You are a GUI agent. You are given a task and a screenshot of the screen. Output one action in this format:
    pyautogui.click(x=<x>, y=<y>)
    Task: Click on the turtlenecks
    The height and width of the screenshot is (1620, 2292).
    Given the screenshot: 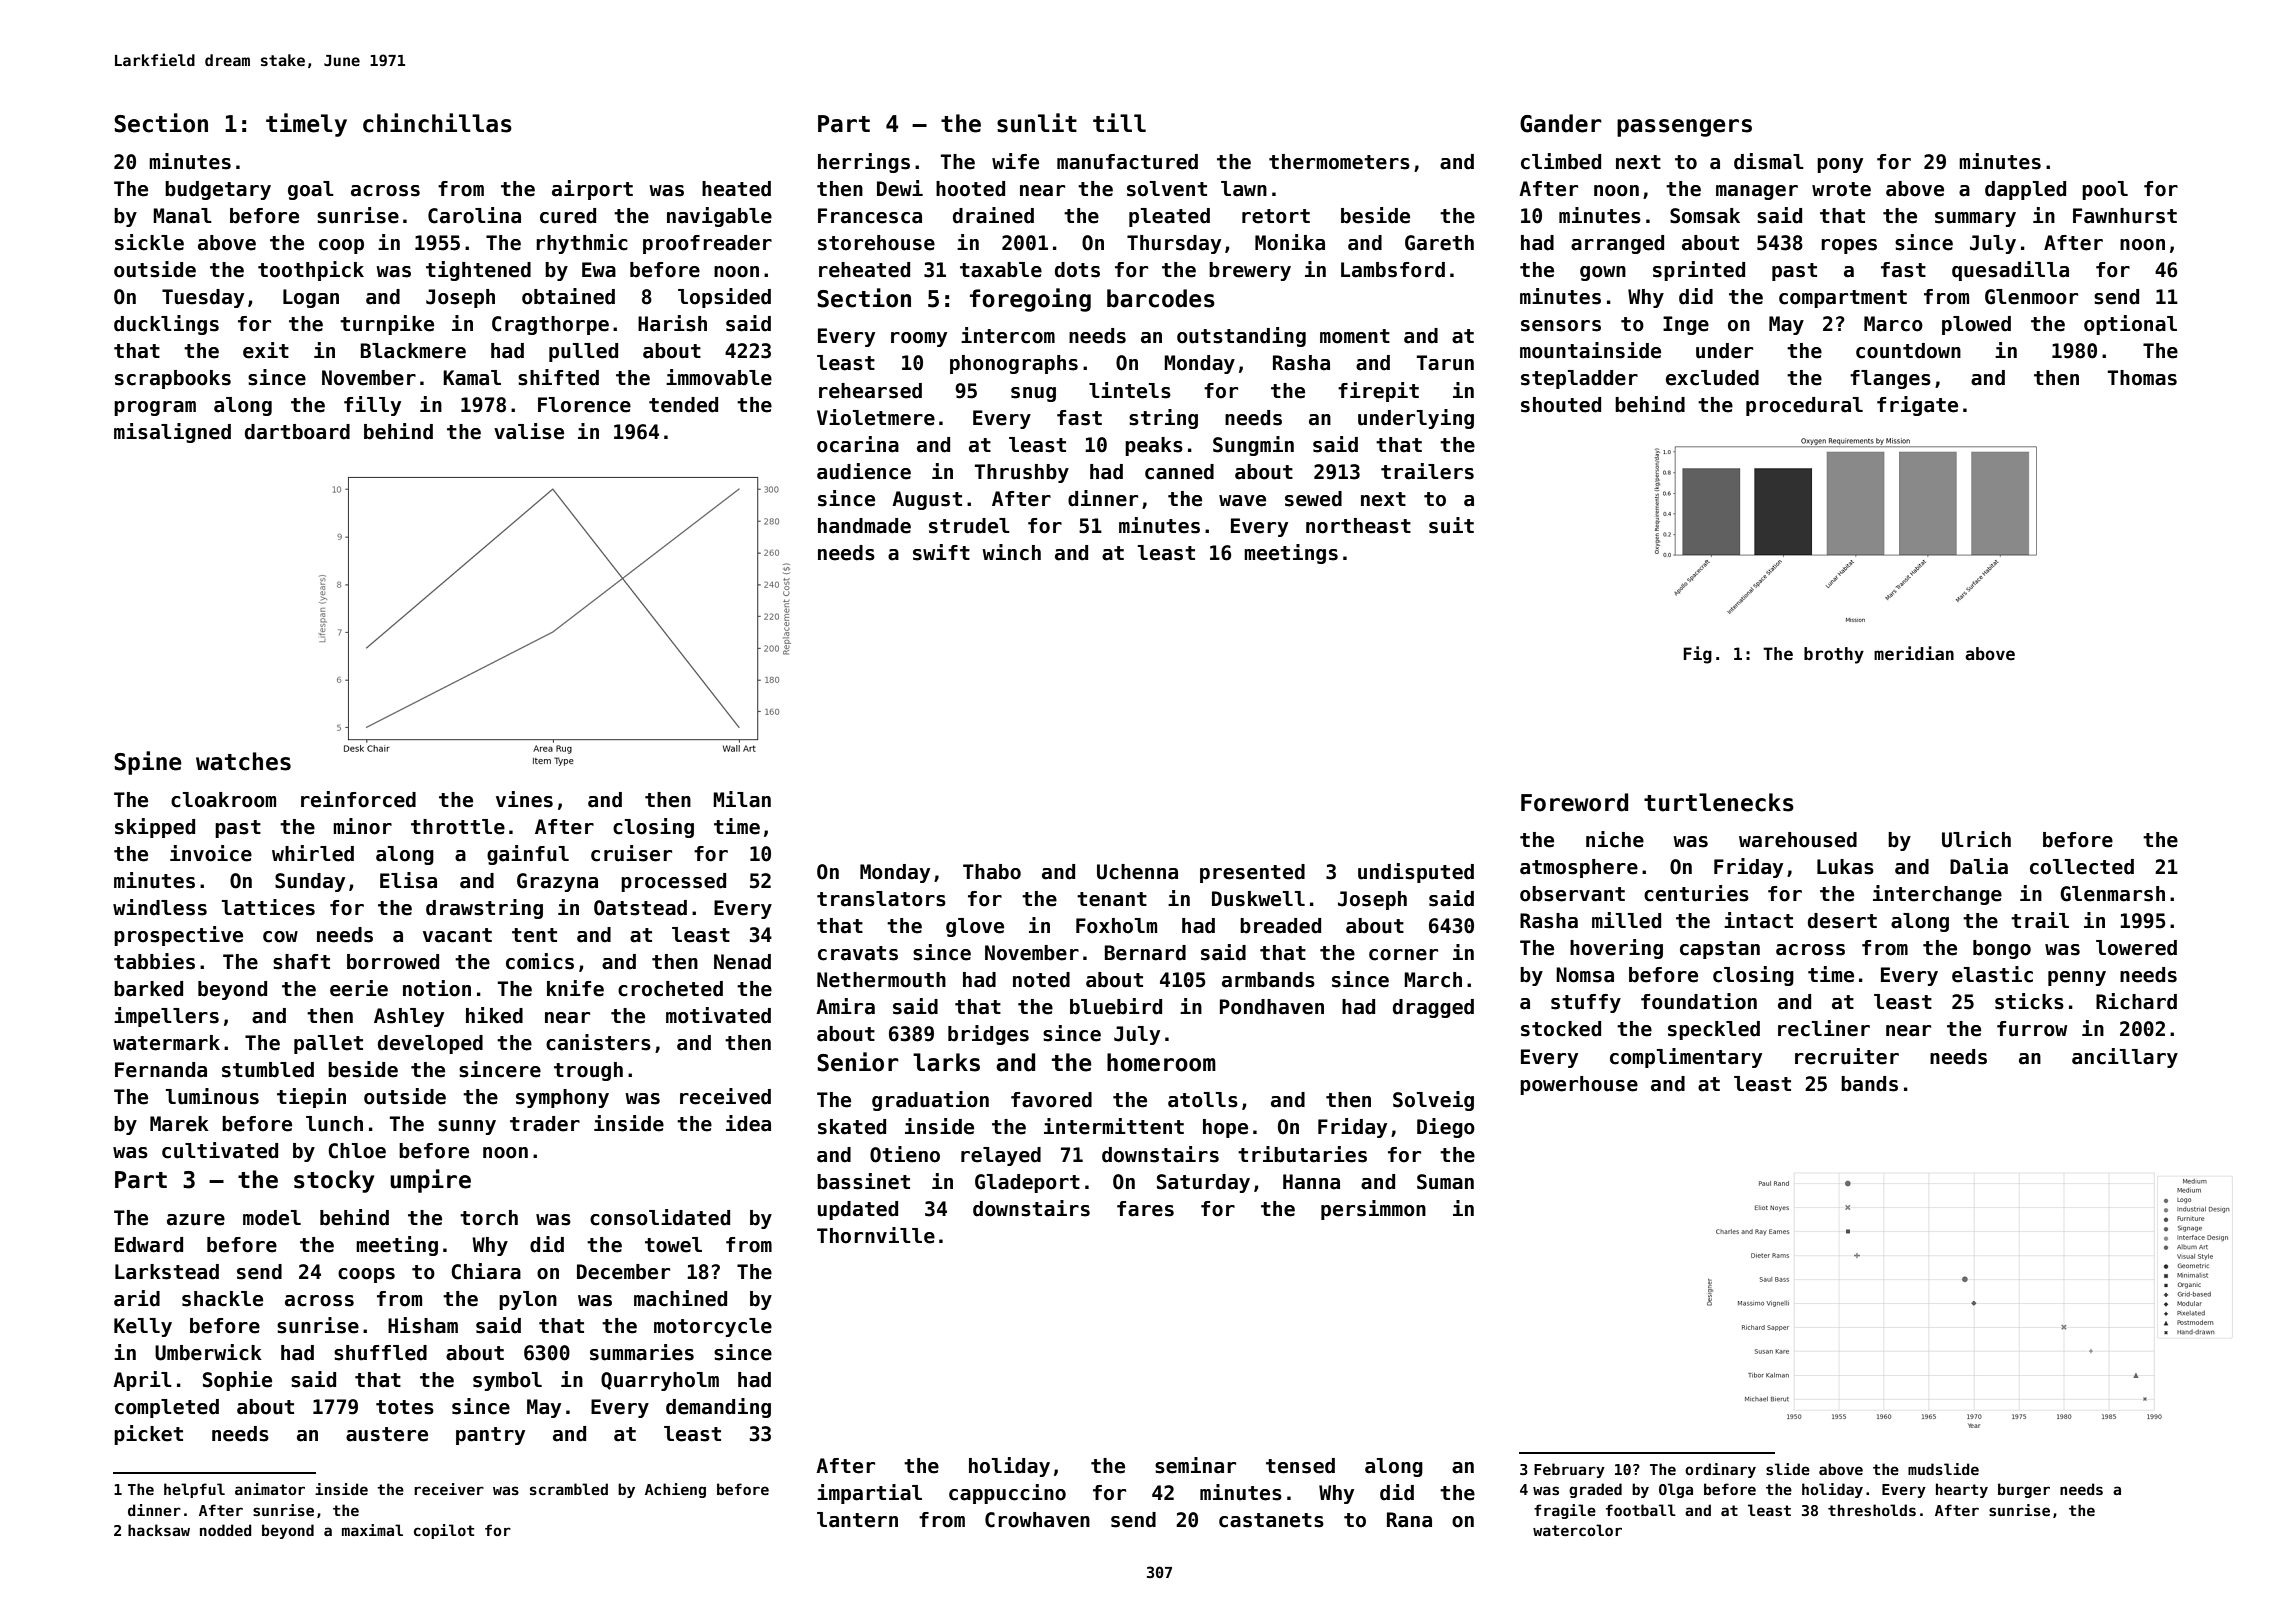 What is the action you would take?
    pyautogui.click(x=1719, y=802)
